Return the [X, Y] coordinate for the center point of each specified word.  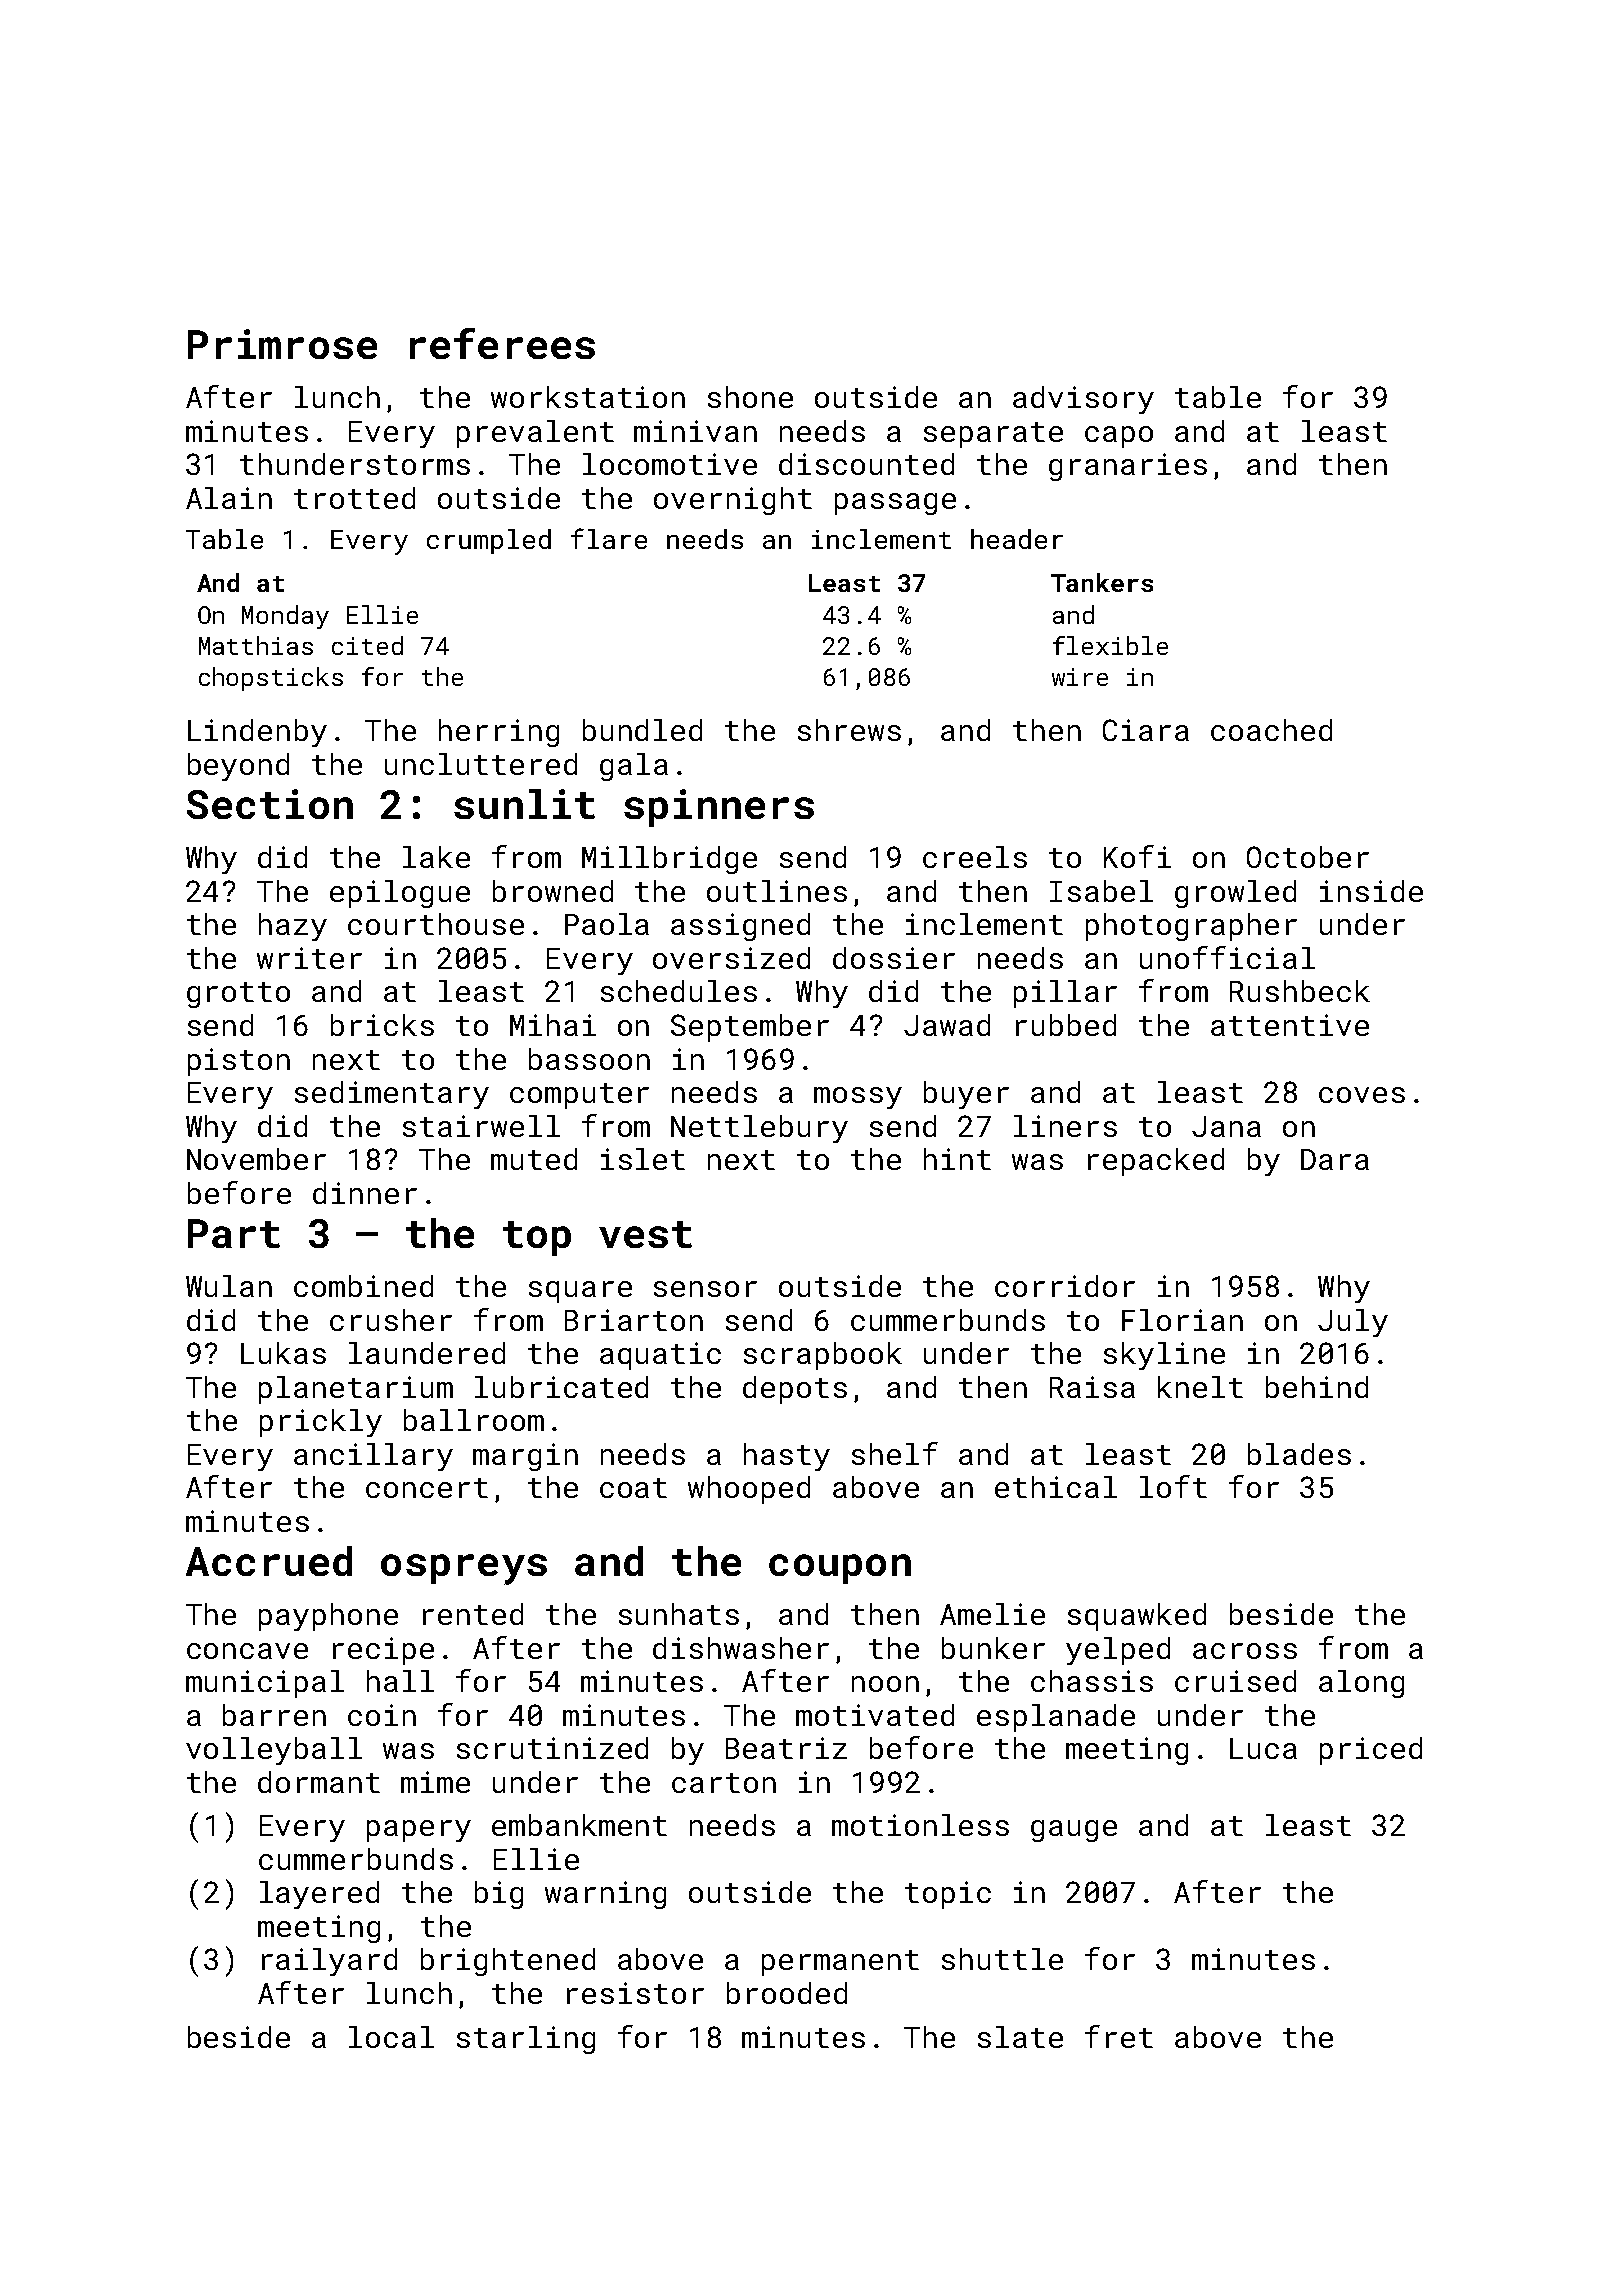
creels [975, 857]
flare [609, 538]
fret [1119, 2036]
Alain [229, 498]
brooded [787, 1993]
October [1308, 857]
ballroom [474, 1420]
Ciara [1146, 730]
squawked [1137, 1617]
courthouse [436, 924]
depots [795, 1390]
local [391, 2037]
